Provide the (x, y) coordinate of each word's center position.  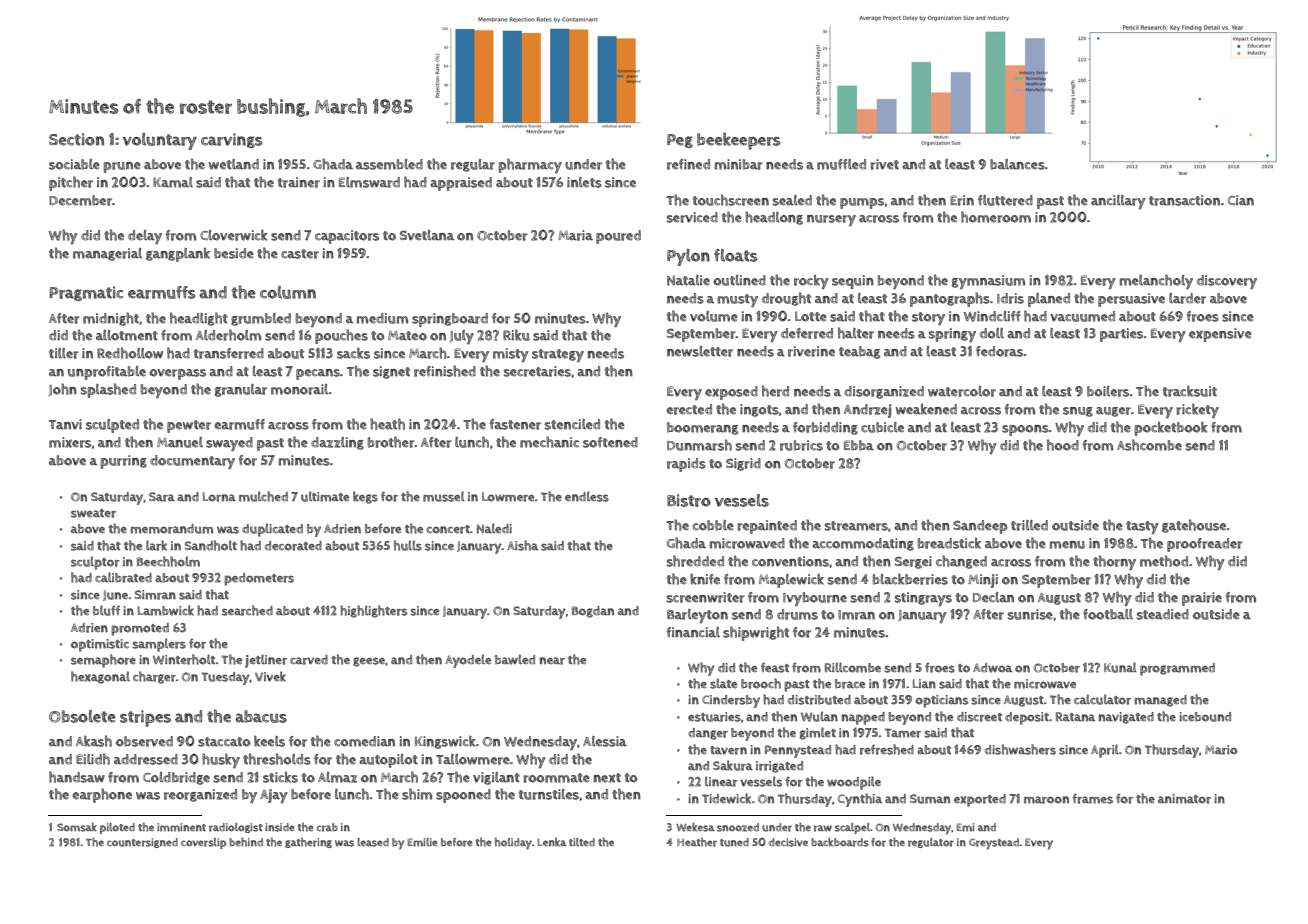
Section (76, 139)
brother (391, 442)
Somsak (77, 827)
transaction (1184, 200)
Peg (680, 141)
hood (1063, 445)
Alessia (605, 741)
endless (587, 496)
